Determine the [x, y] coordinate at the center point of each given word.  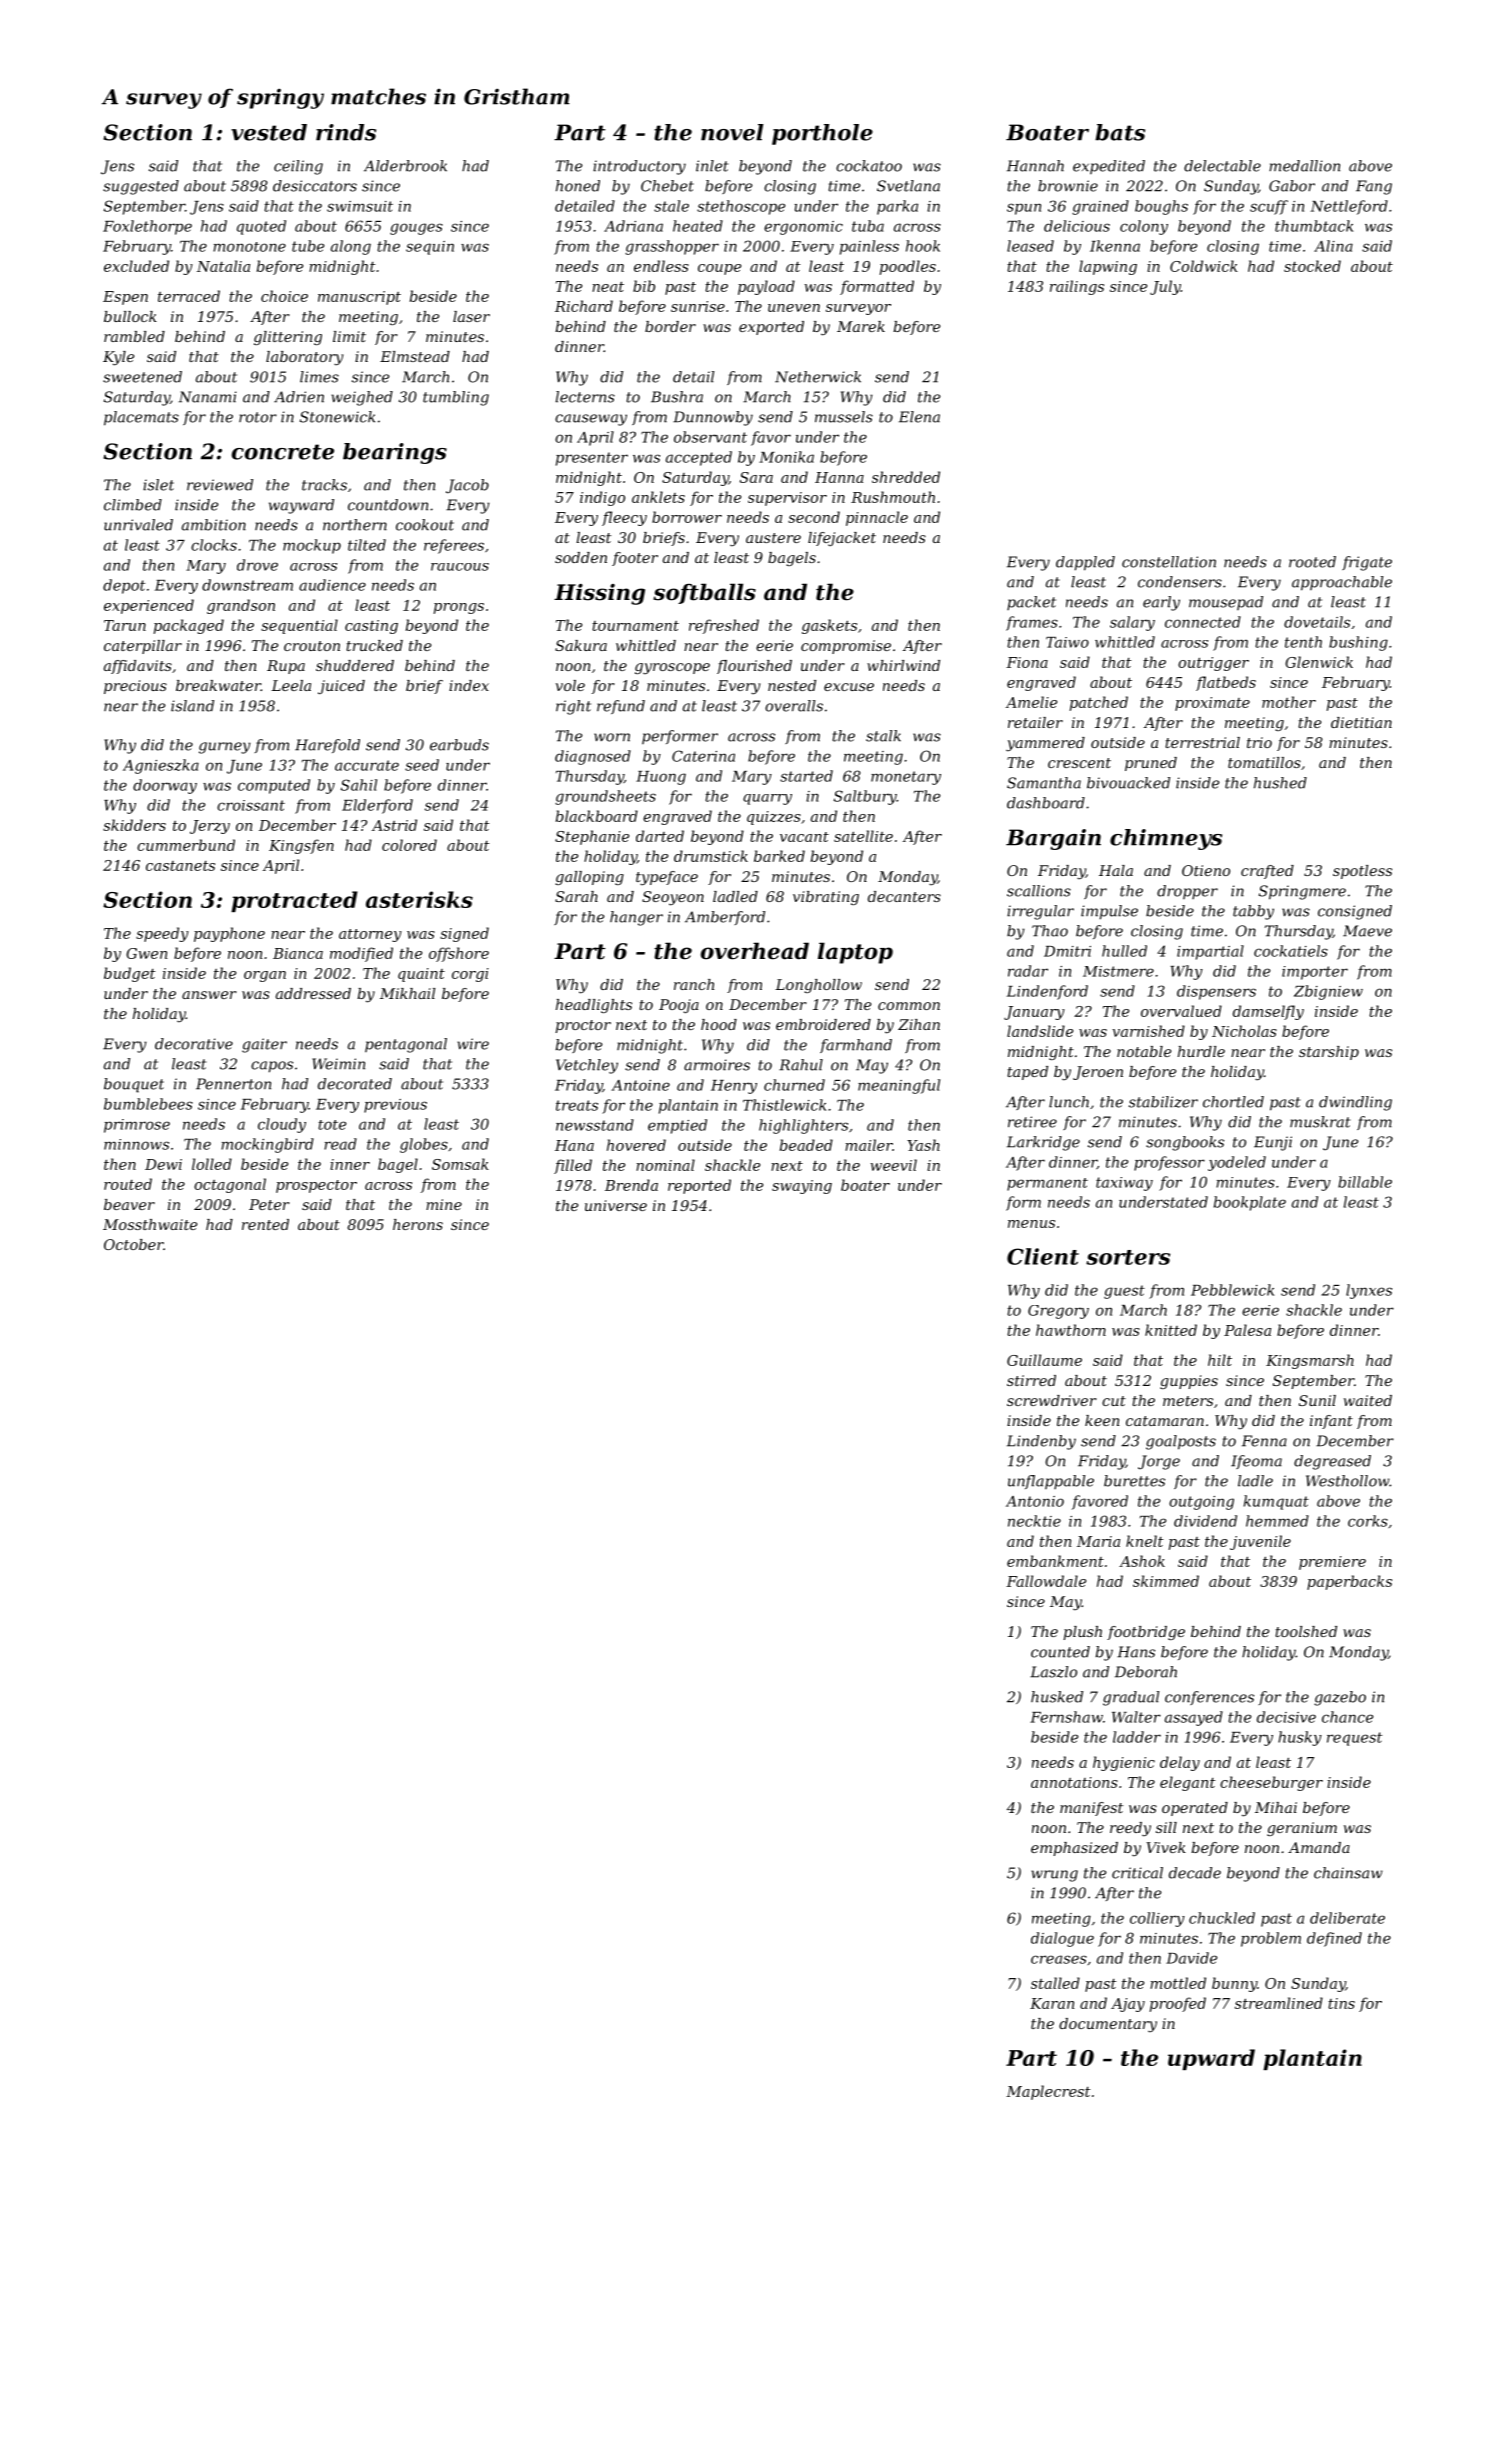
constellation [1169, 562]
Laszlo [1053, 1672]
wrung [1054, 1876]
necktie [1034, 1521]
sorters [1128, 1257]
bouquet [134, 1085]
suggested [141, 187]
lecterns [585, 397]
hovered [636, 1145]
